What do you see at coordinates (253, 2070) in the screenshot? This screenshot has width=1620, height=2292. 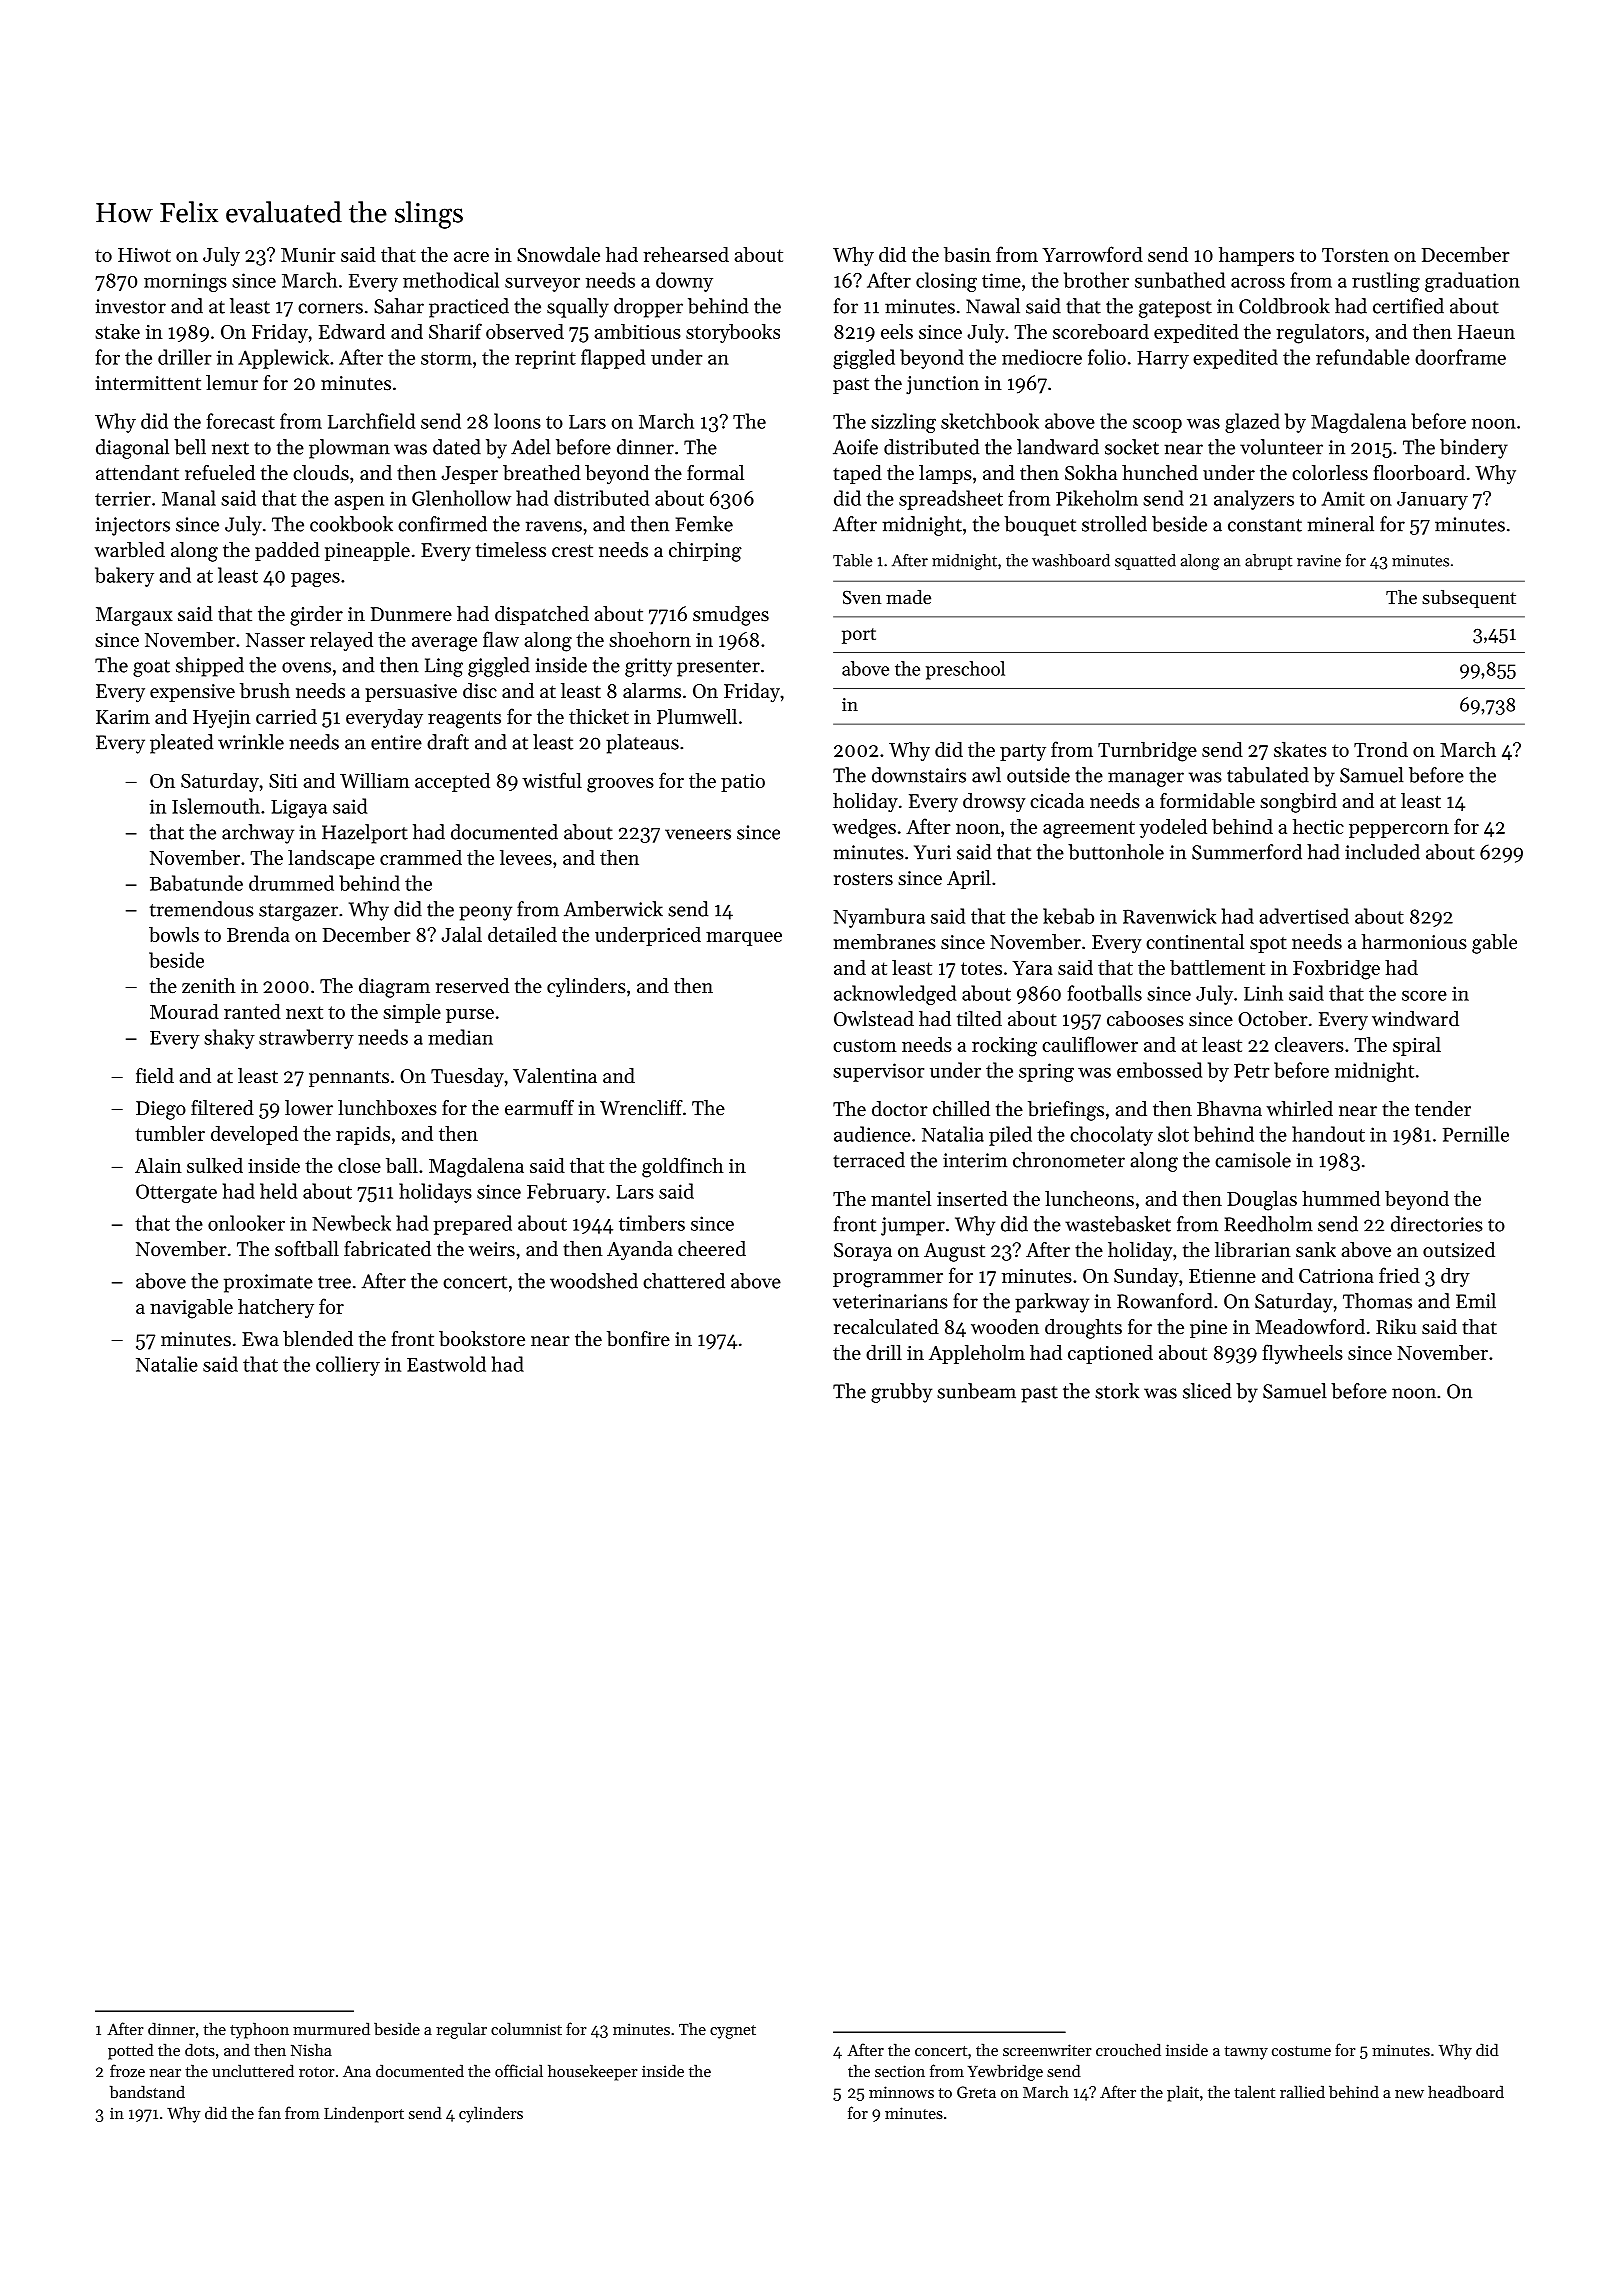 I see `uncluttered` at bounding box center [253, 2070].
